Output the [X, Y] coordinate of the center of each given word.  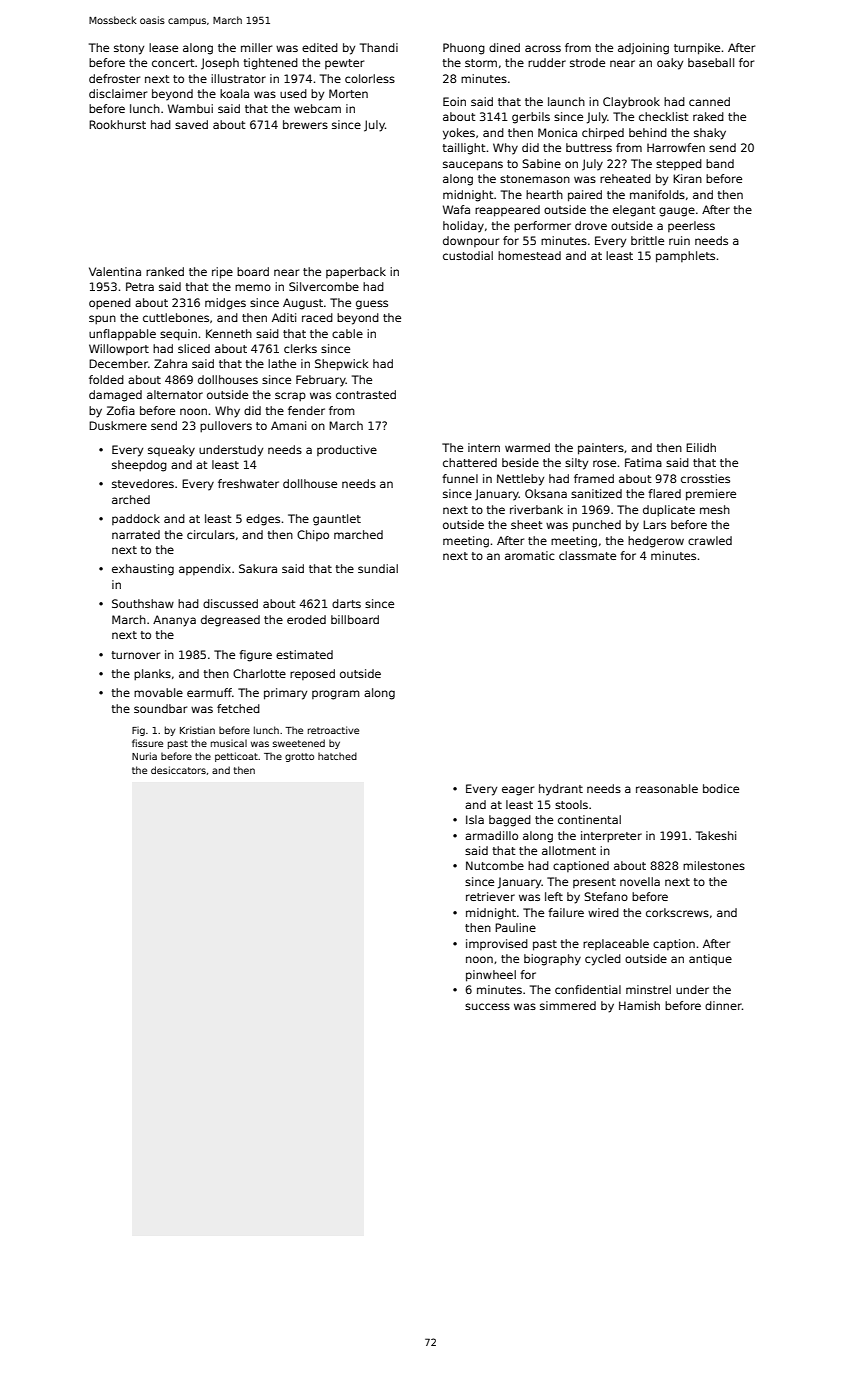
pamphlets [685, 257]
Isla [475, 819]
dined [504, 47]
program [336, 695]
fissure [147, 743]
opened [110, 304]
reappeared [507, 211]
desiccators [178, 770]
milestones [714, 865]
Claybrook [631, 103]
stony [129, 49]
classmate [587, 555]
